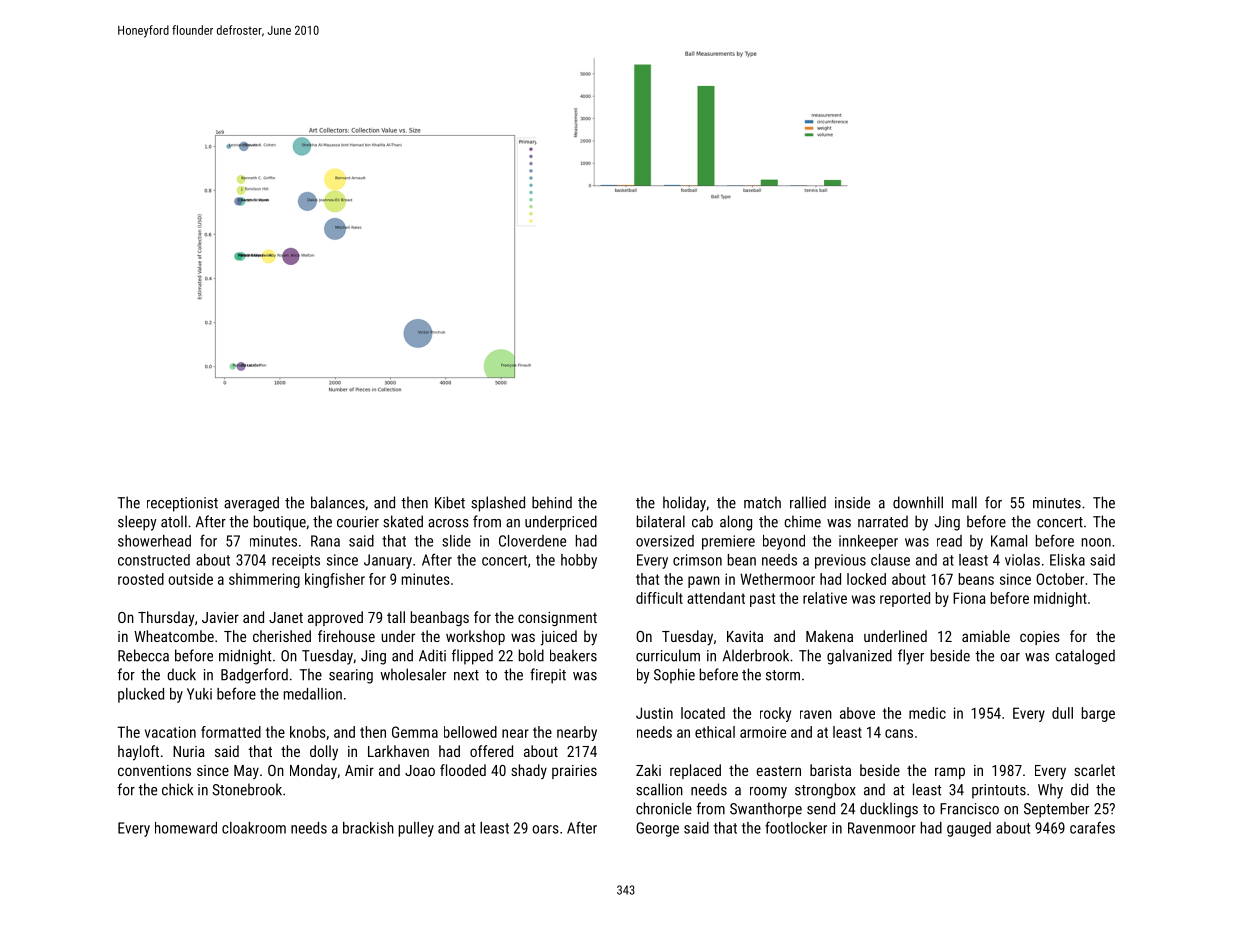 The image size is (1233, 952). What do you see at coordinates (137, 523) in the page?
I see `sleepy` at bounding box center [137, 523].
